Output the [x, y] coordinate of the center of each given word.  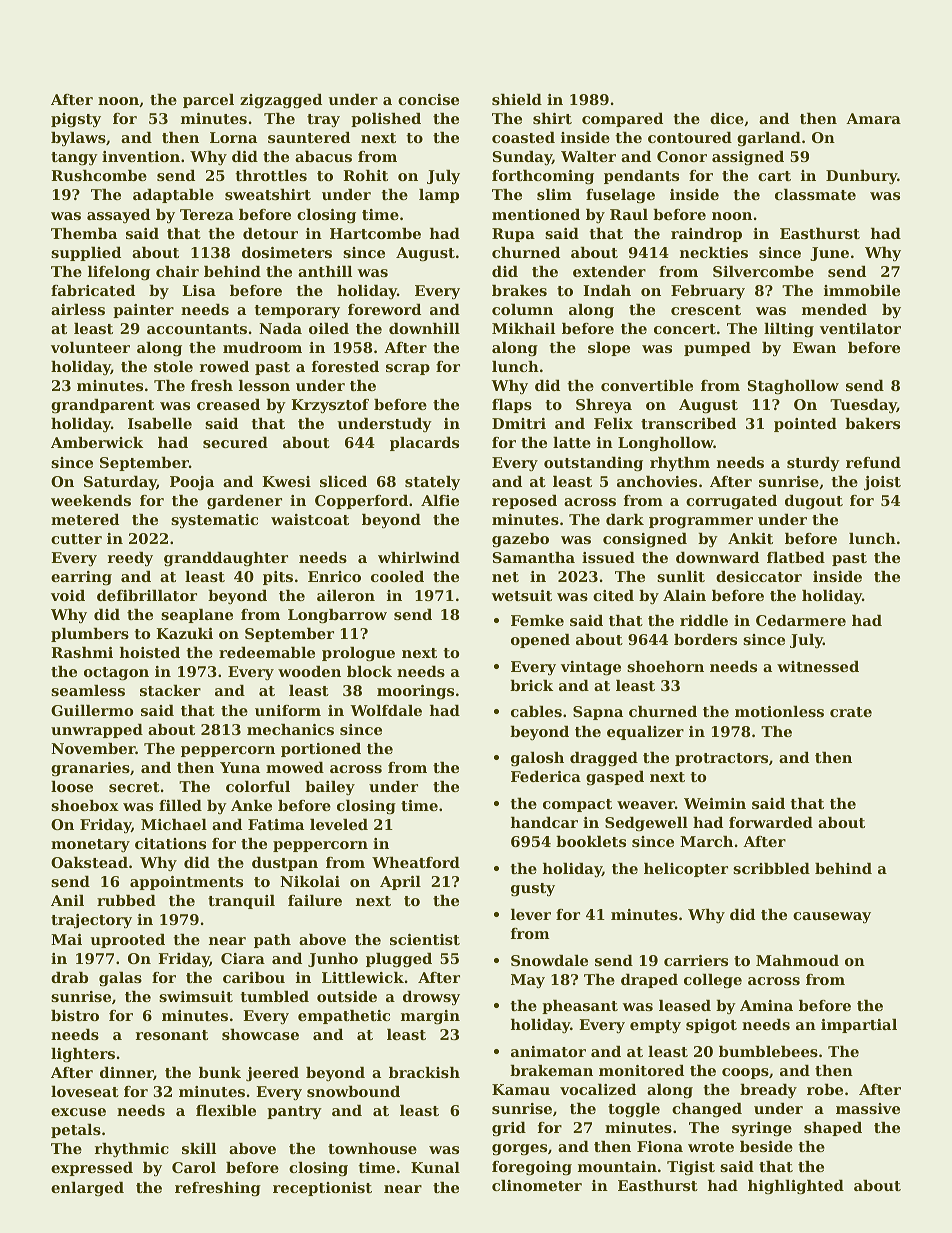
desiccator [759, 576]
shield [517, 99]
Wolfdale [386, 710]
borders [705, 639]
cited [613, 595]
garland [769, 139]
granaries [90, 769]
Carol [194, 1167]
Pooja [192, 483]
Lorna [233, 137]
